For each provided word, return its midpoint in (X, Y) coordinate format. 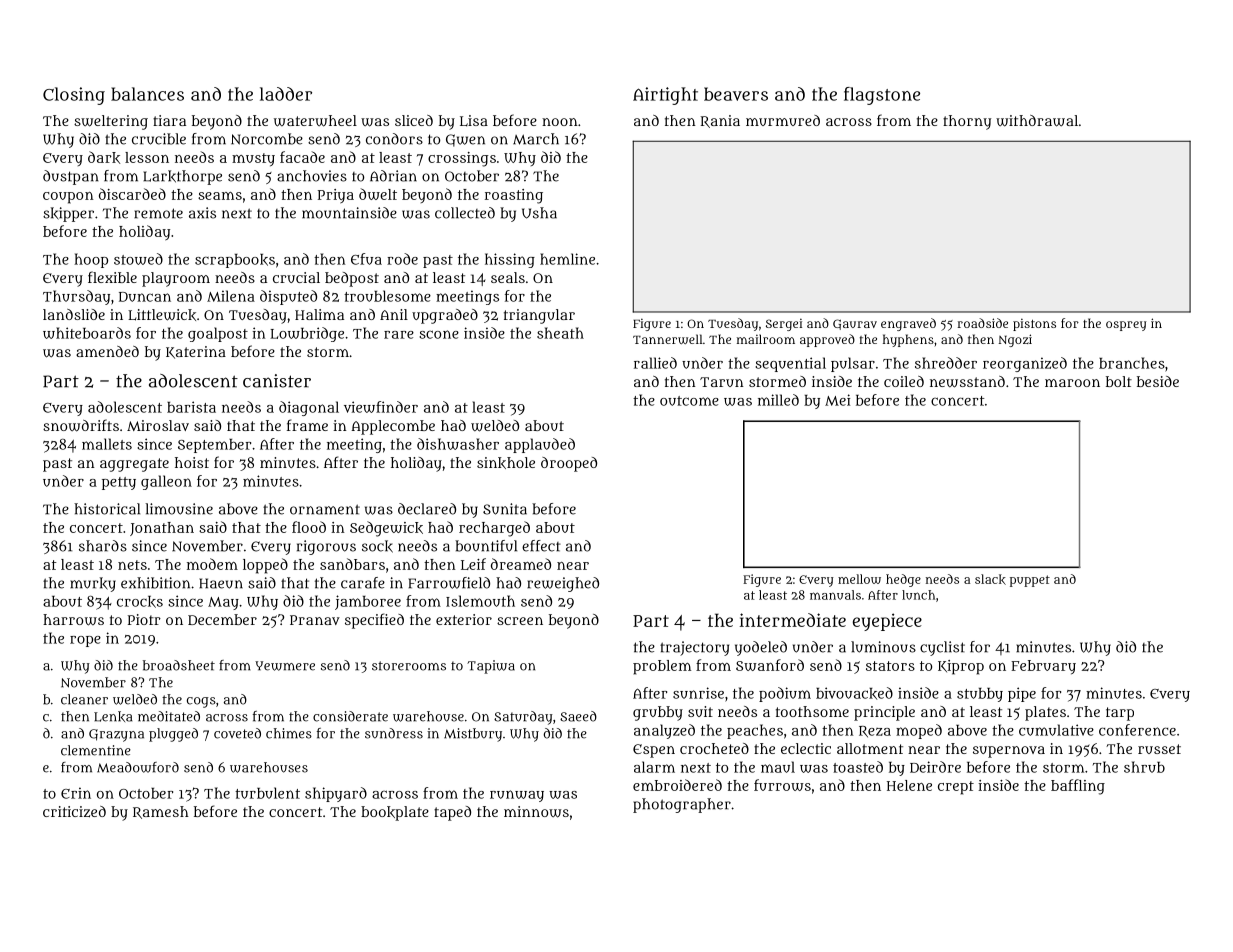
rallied (655, 363)
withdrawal (1037, 121)
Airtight (665, 96)
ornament (325, 509)
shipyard (336, 794)
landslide (74, 314)
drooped (569, 464)
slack (990, 579)
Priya (336, 196)
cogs (201, 702)
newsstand (967, 382)
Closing (74, 96)
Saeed (578, 716)
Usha (539, 213)
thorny (967, 122)
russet (1159, 749)
